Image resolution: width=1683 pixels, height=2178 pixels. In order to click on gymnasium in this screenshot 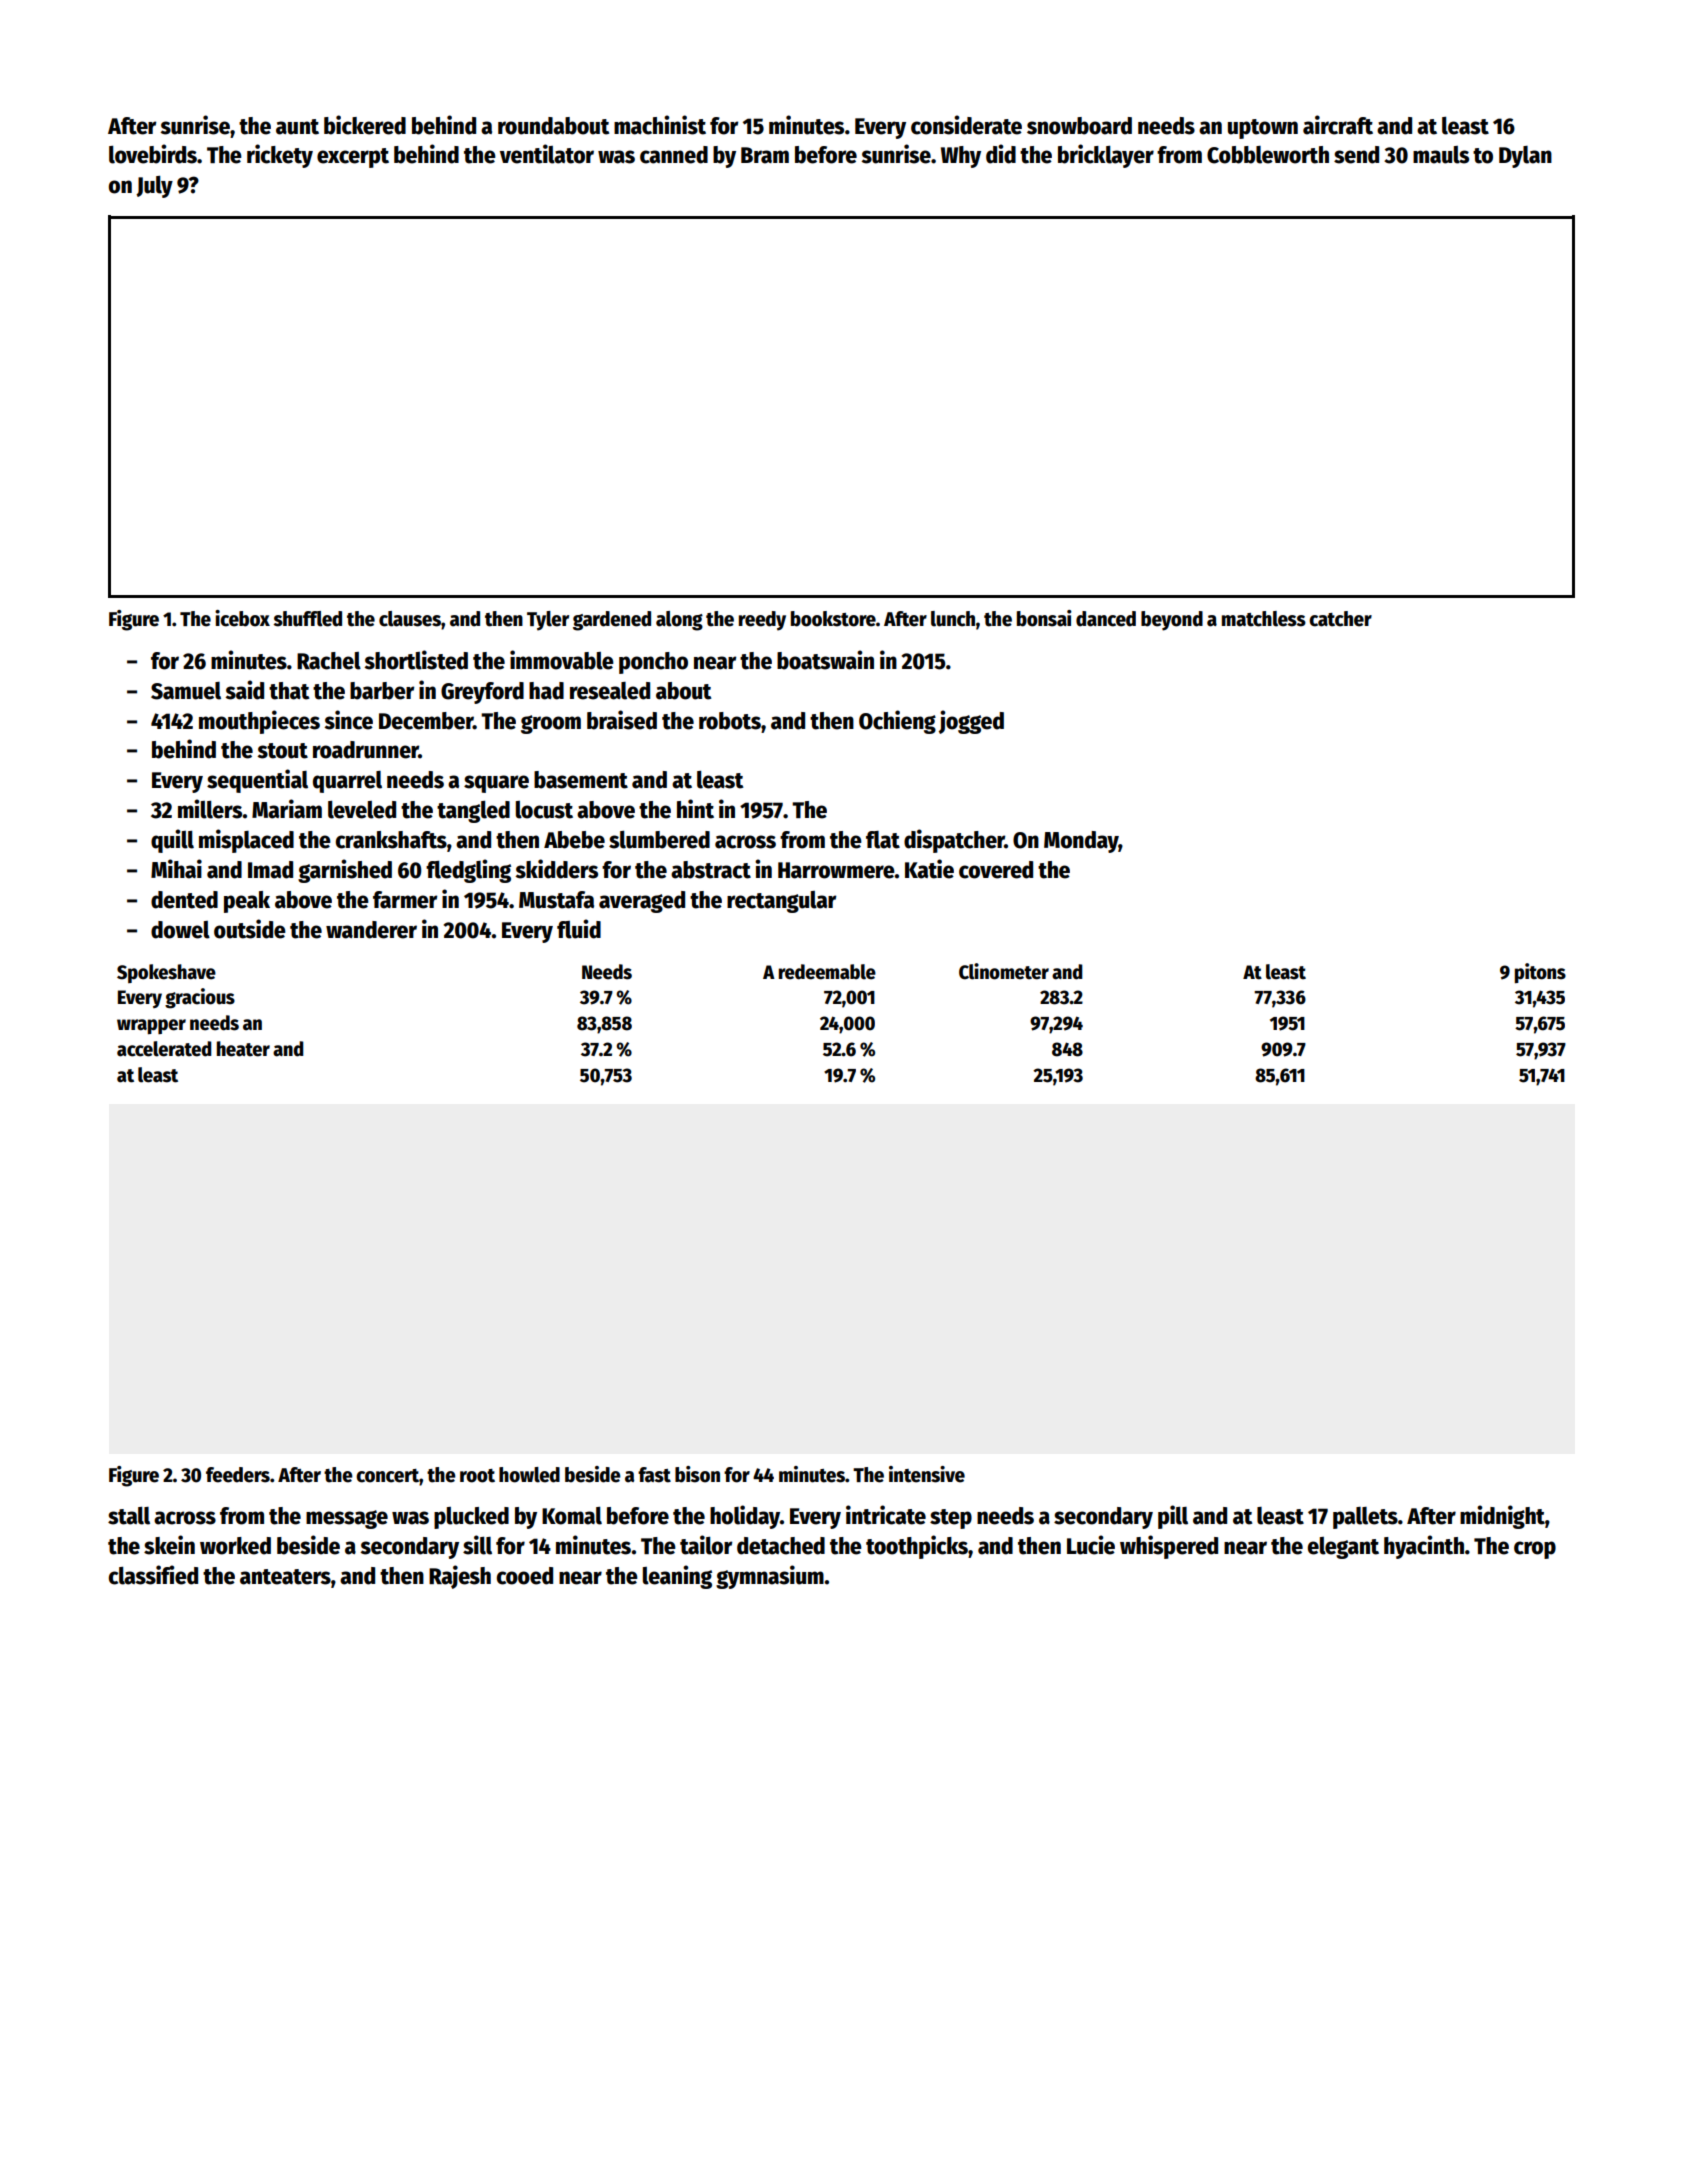, I will do `click(770, 1577)`.
